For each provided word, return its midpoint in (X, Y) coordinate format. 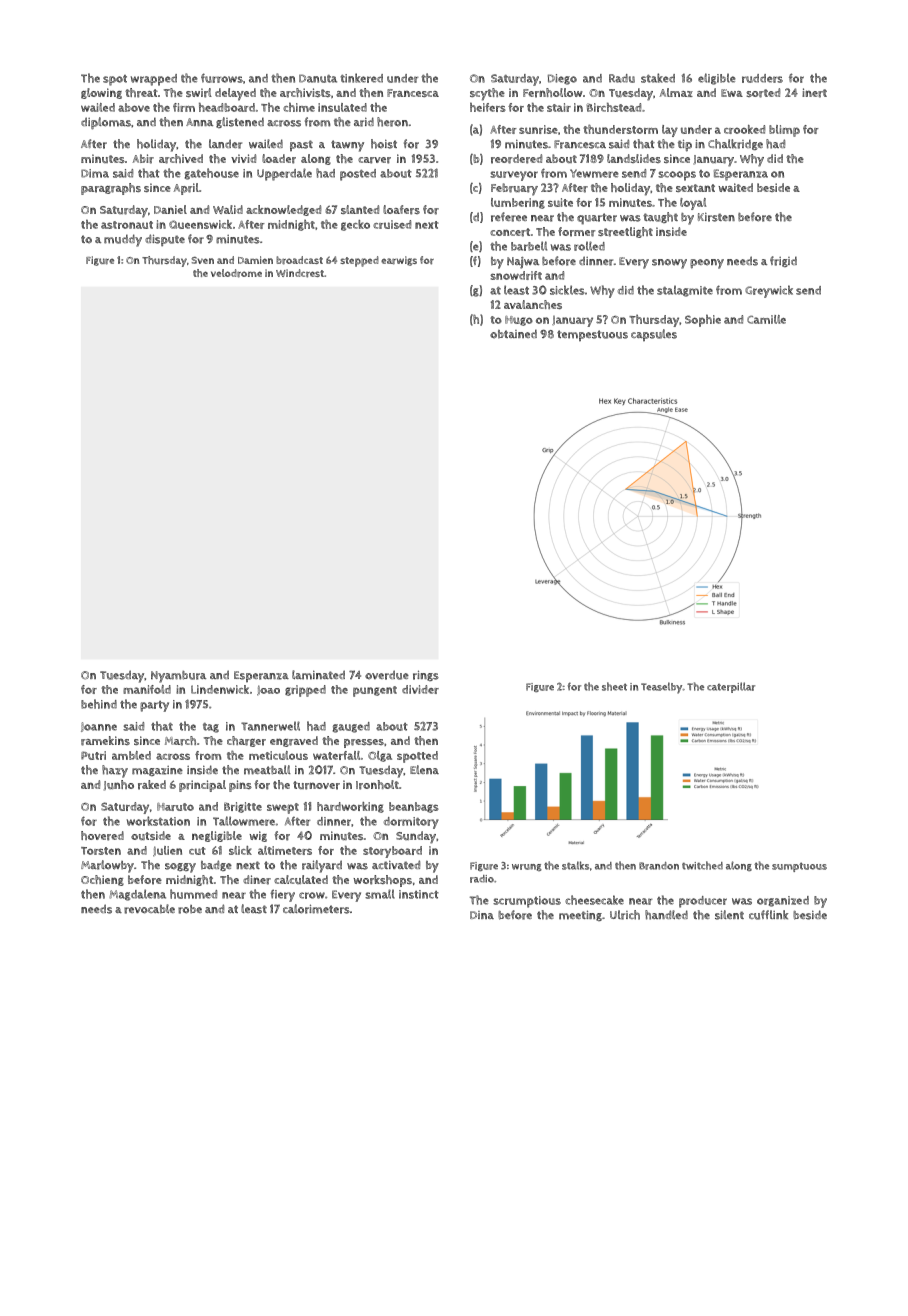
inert (814, 93)
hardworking (350, 807)
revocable (149, 909)
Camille (766, 319)
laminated (318, 675)
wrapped (154, 80)
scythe (487, 94)
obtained (513, 334)
